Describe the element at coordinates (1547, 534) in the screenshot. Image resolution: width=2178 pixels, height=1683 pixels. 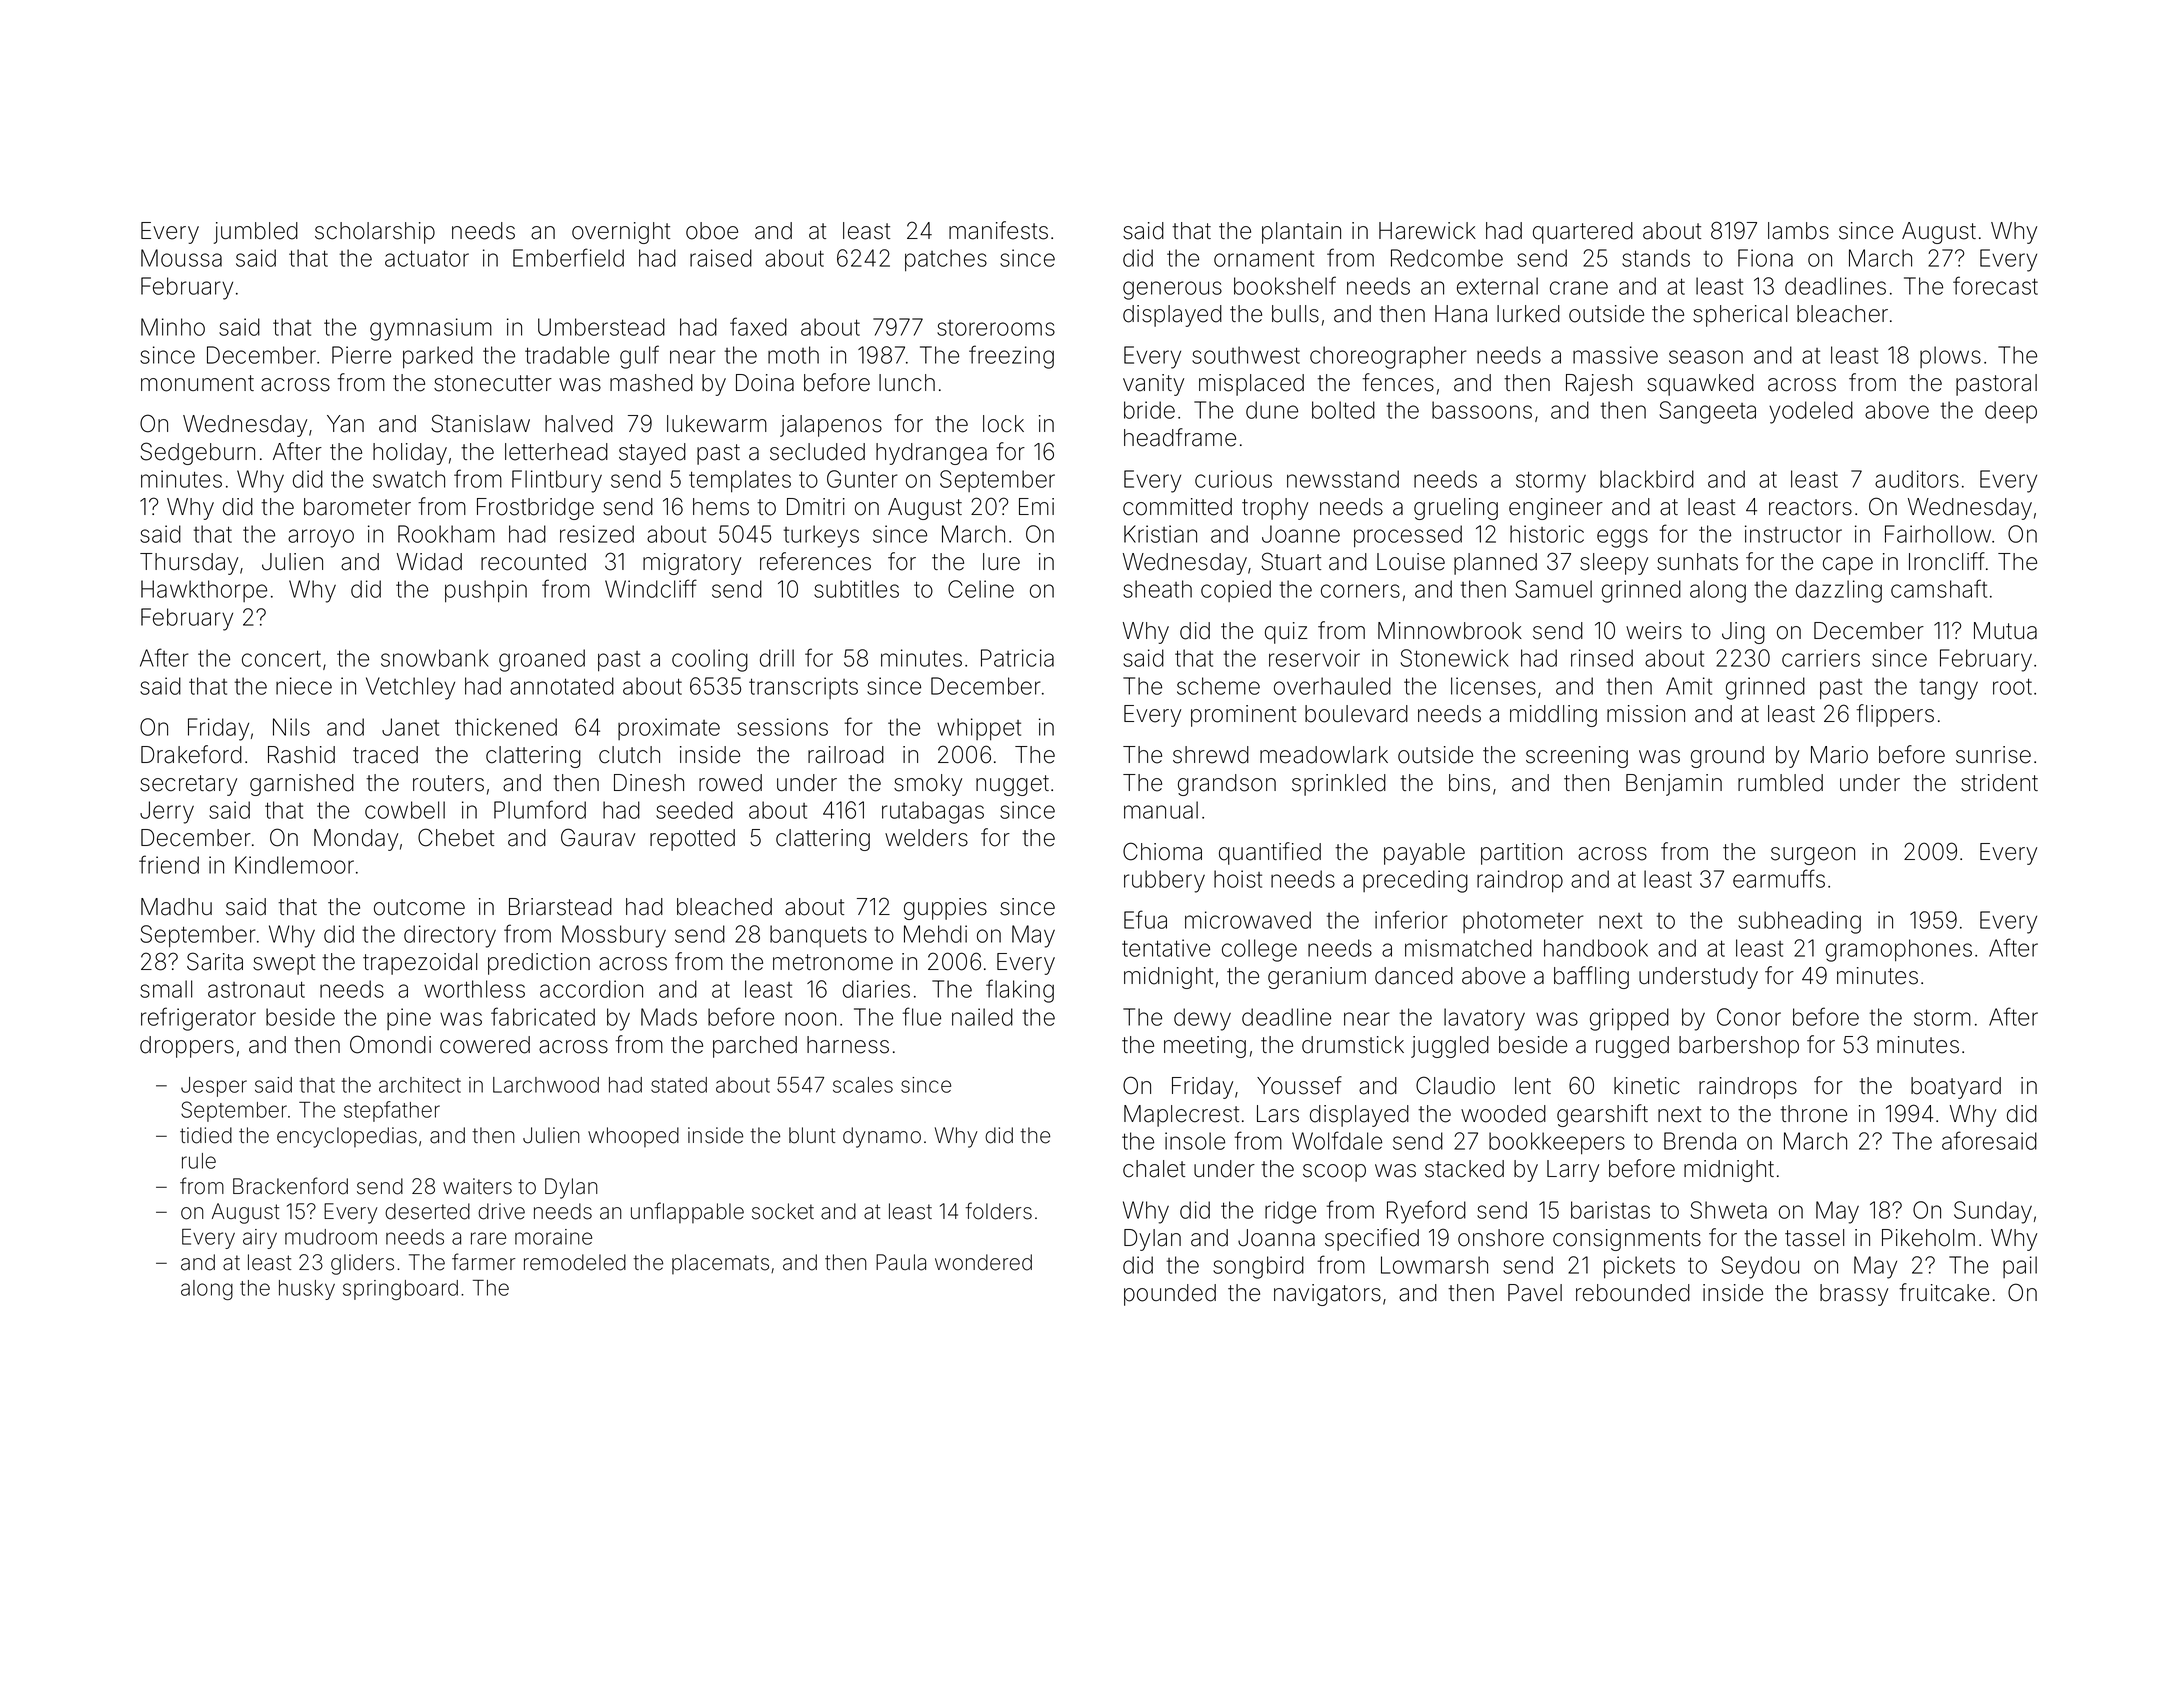
I see `historic` at that location.
